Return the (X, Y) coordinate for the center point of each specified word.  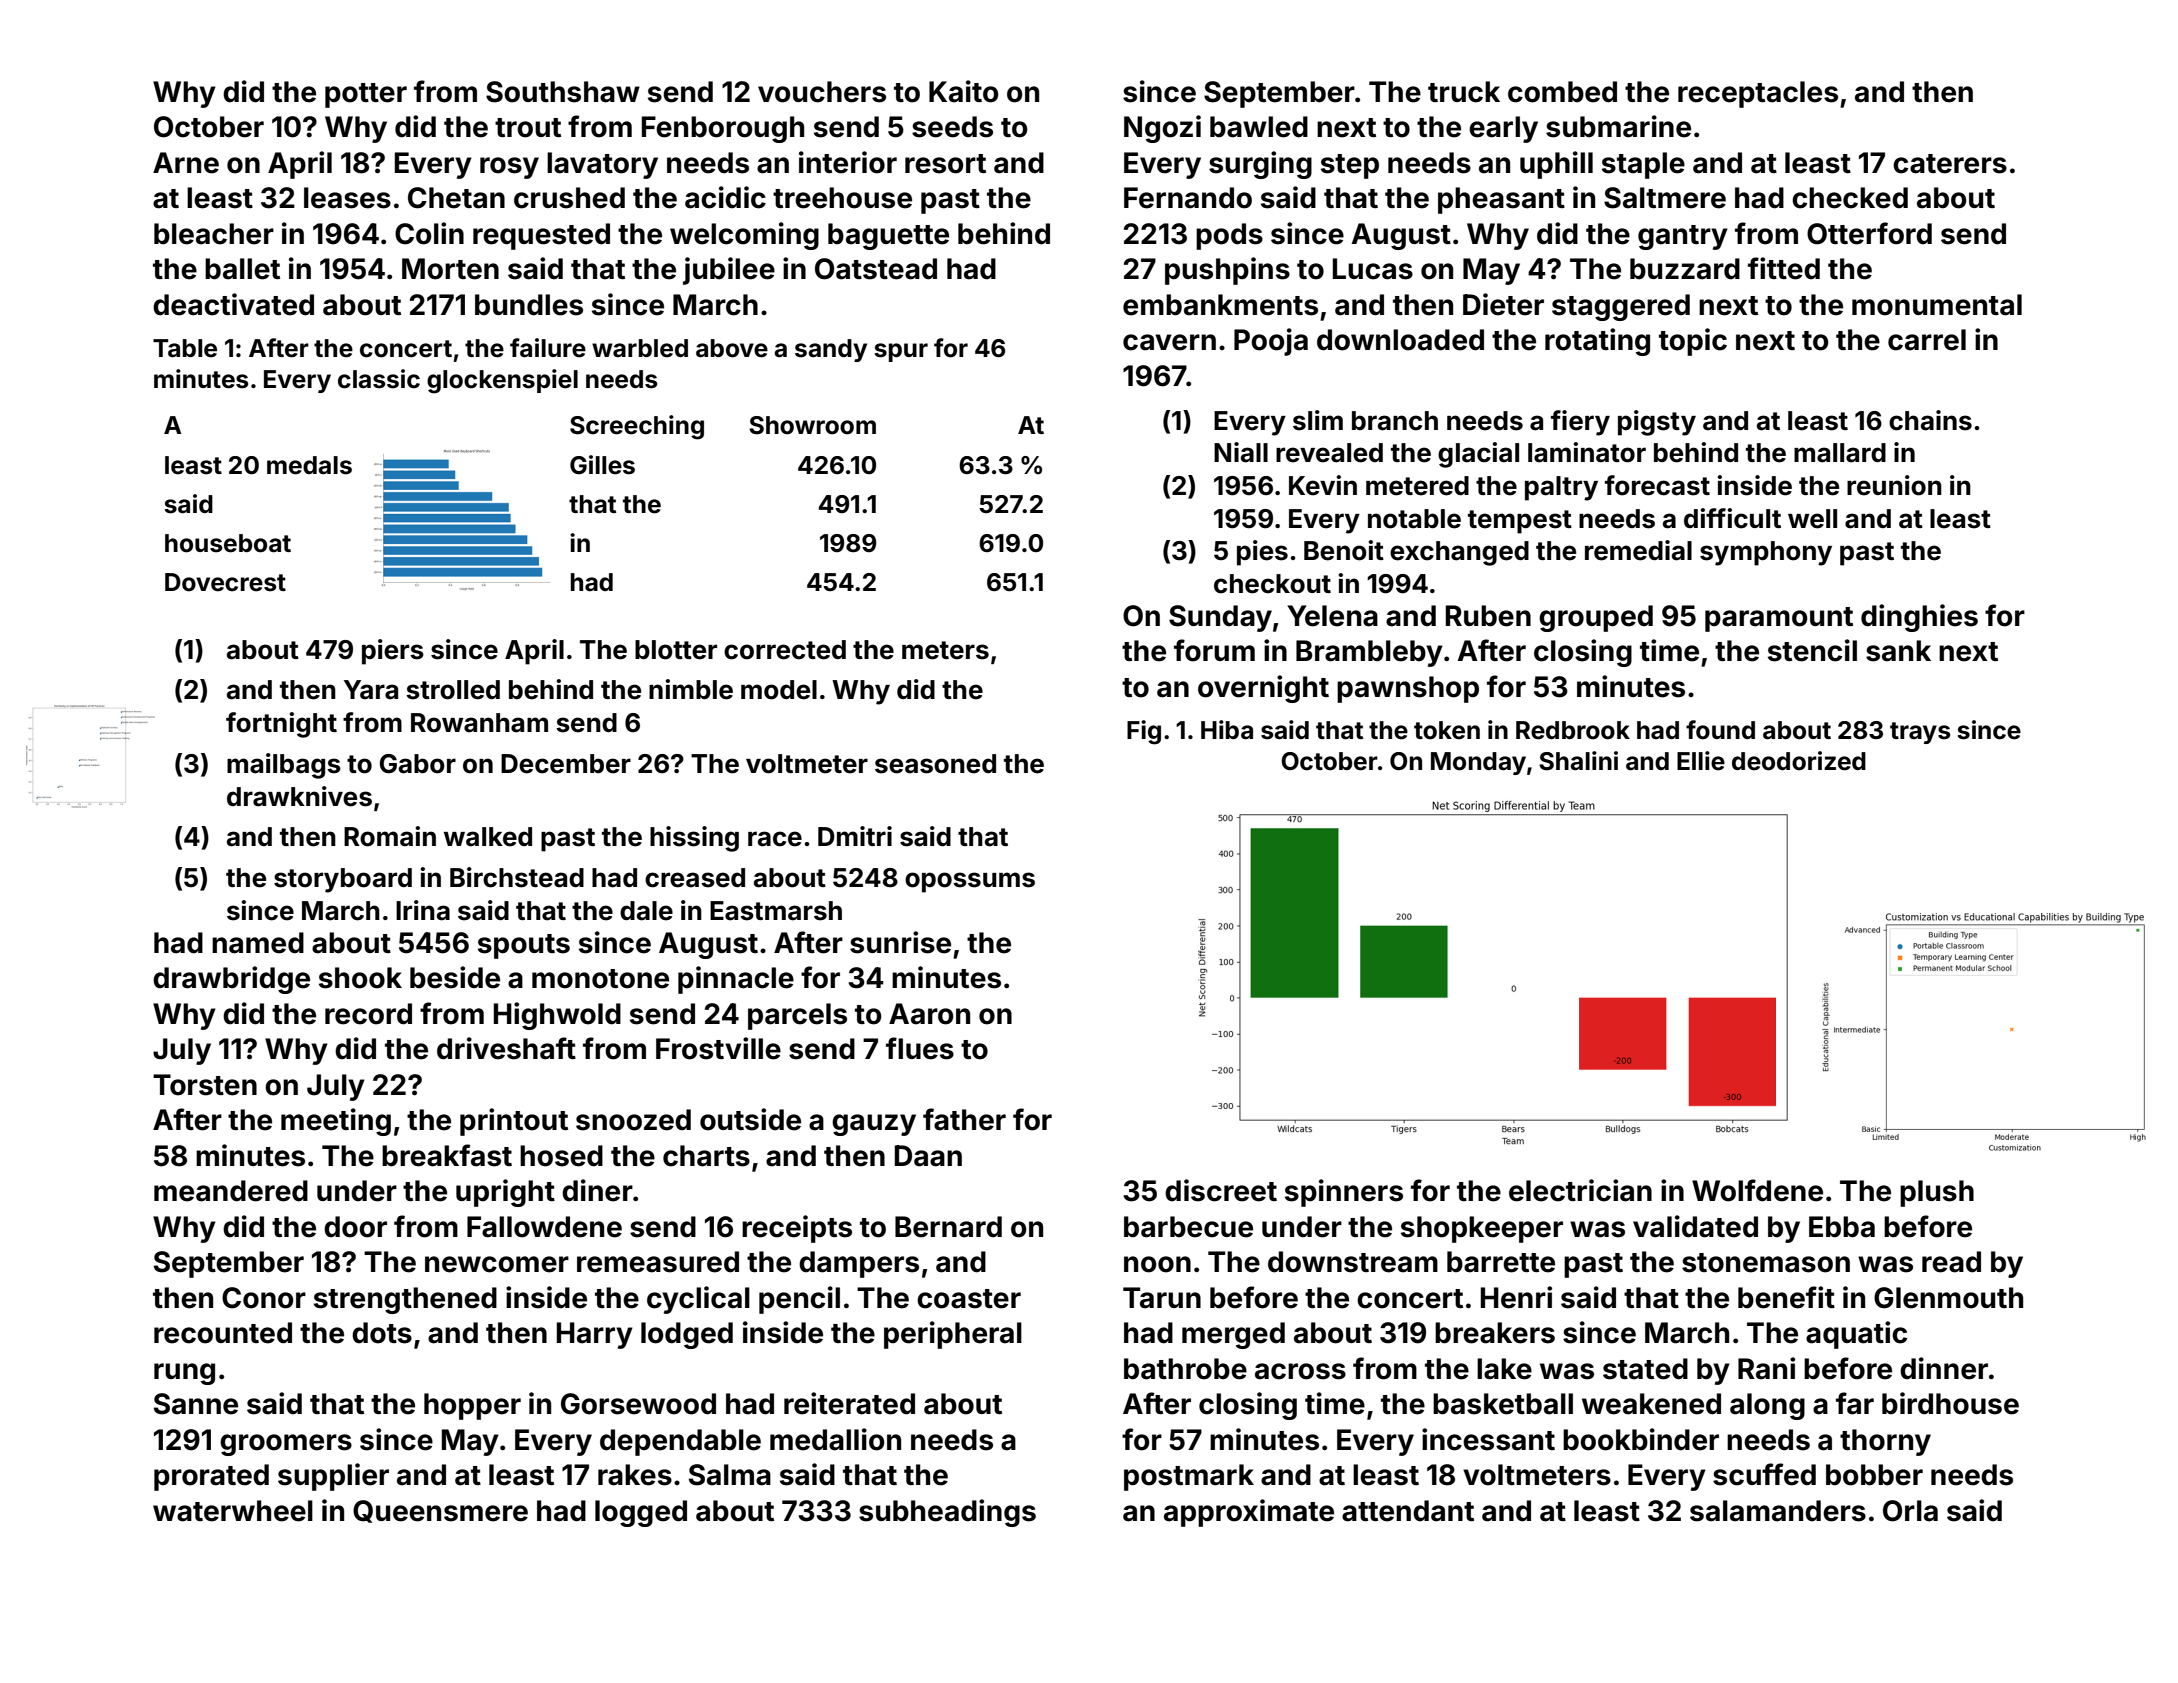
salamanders (1778, 1511)
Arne (186, 163)
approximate (1249, 1513)
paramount (1779, 619)
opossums (970, 882)
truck (1464, 92)
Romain (390, 836)
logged (641, 1513)
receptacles (1758, 94)
